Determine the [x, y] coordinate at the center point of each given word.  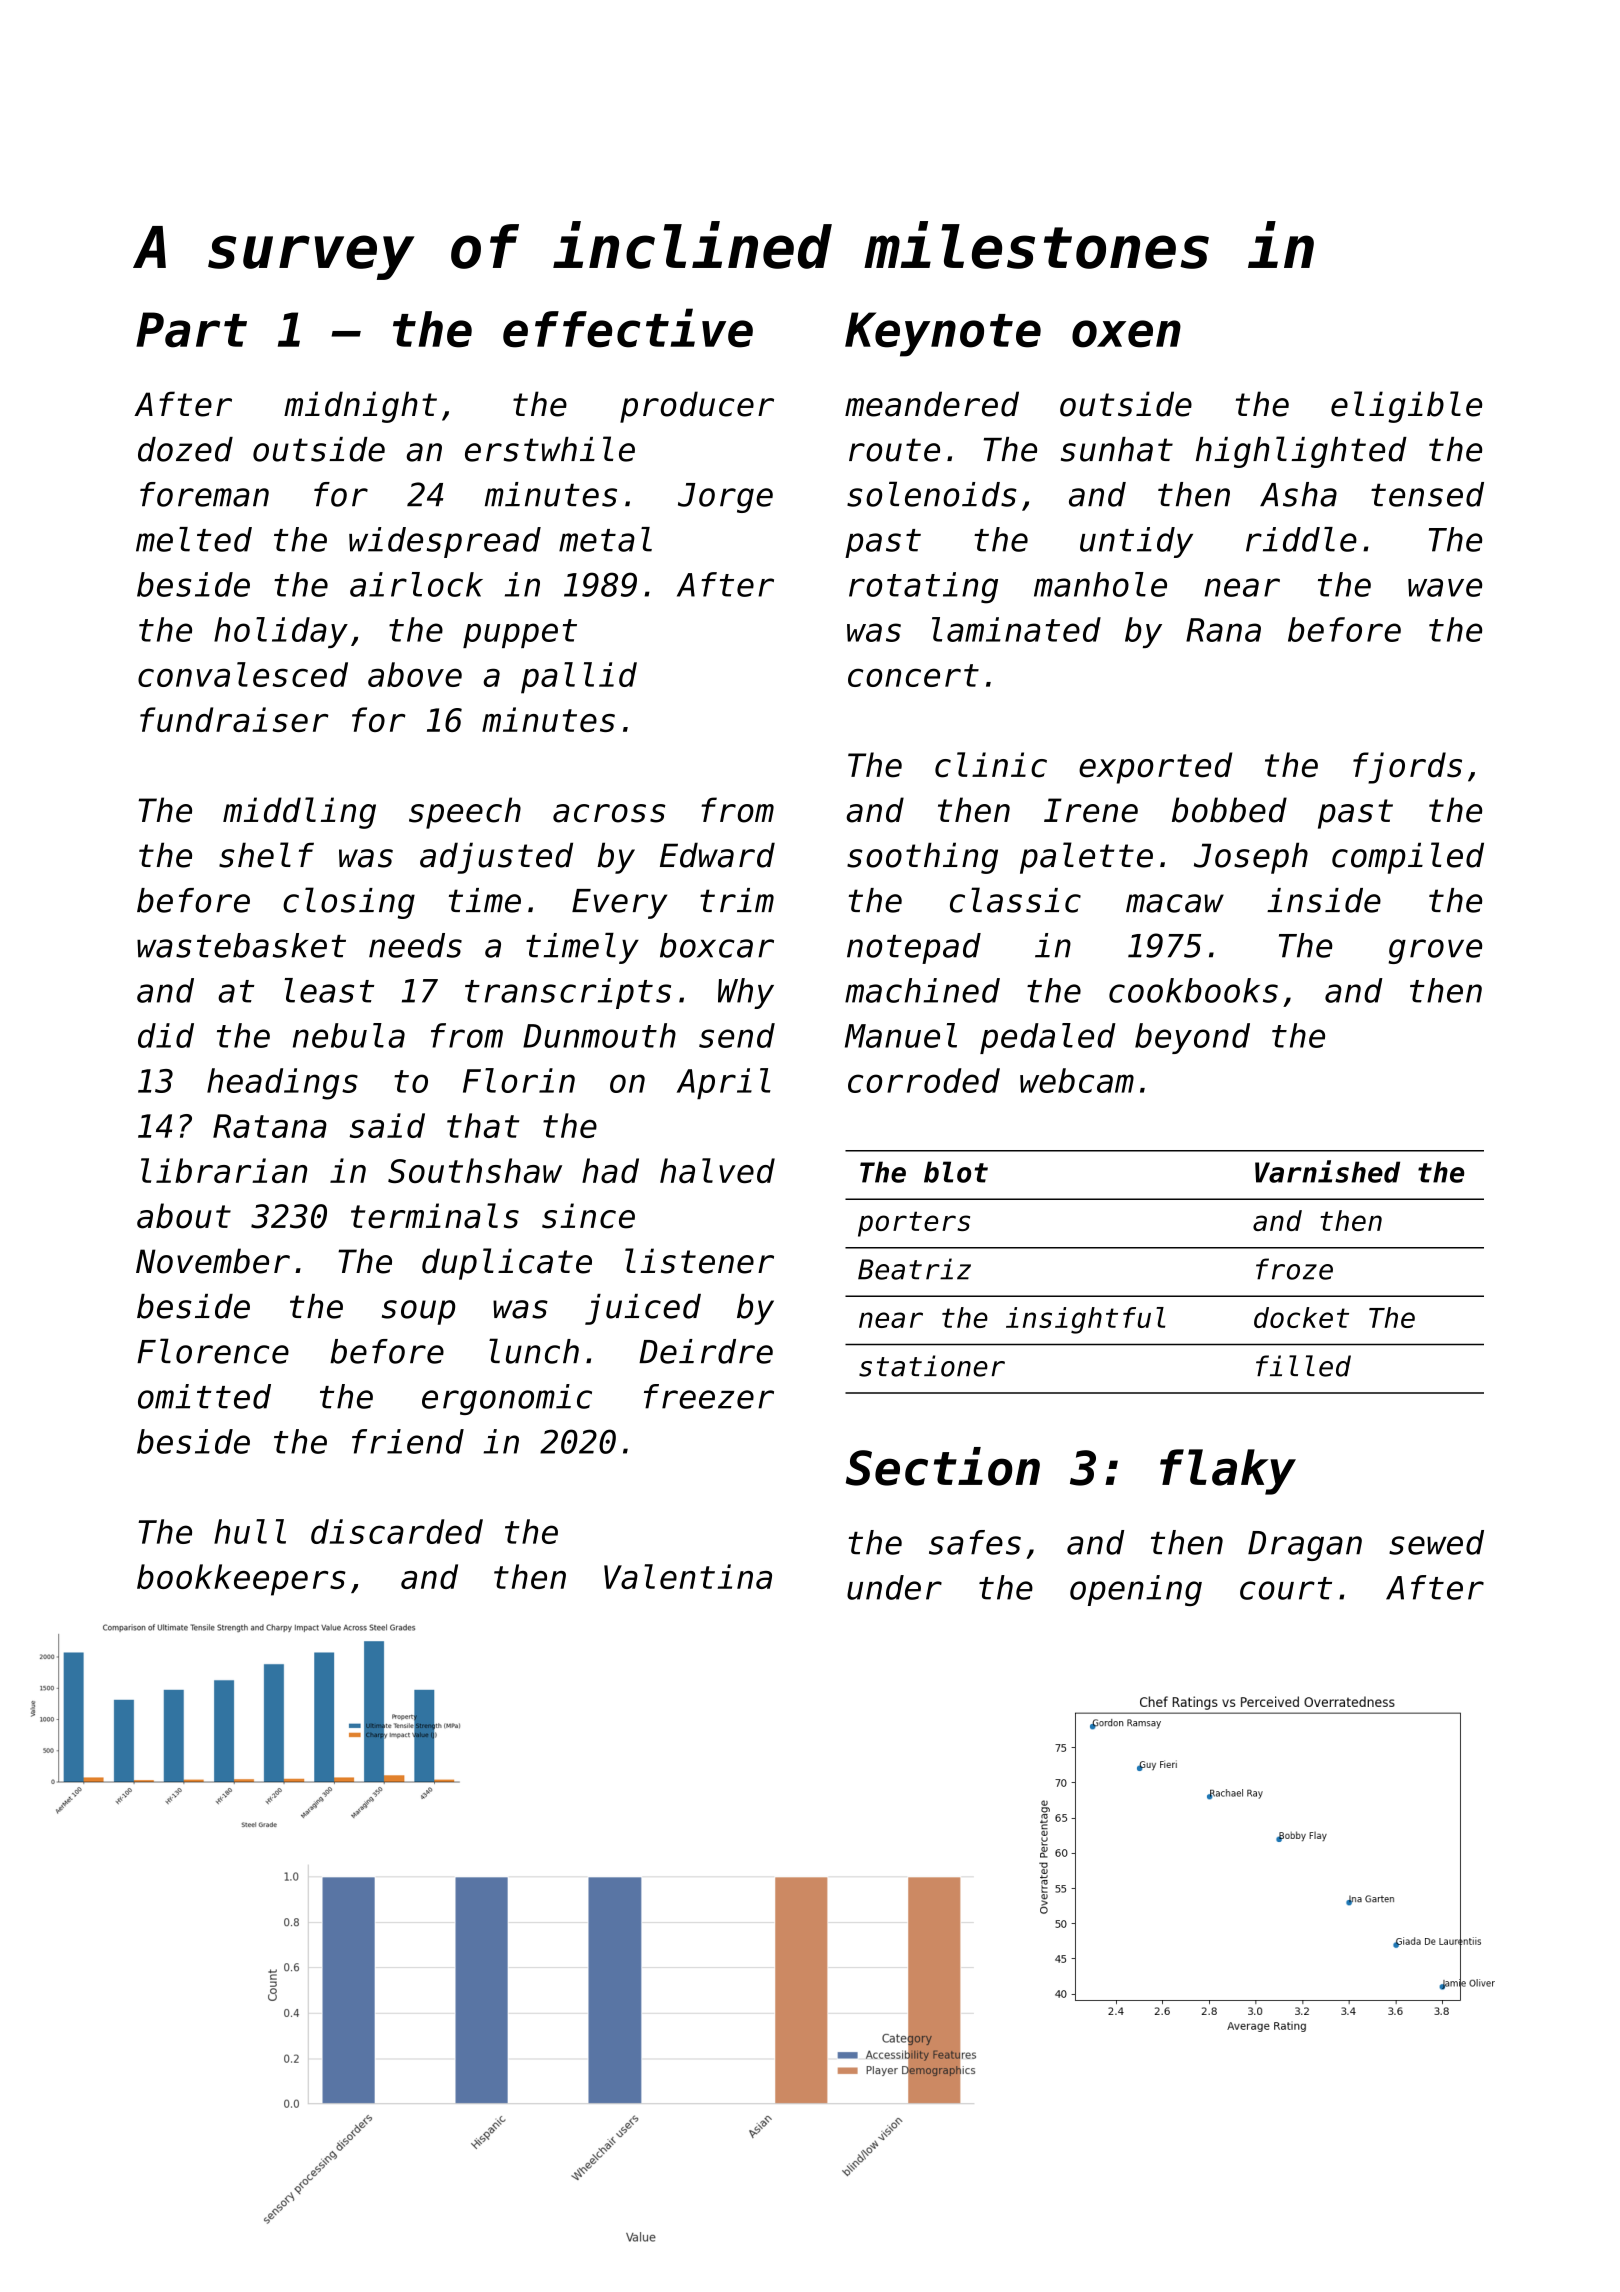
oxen [1126, 334]
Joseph [1251, 858]
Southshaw [475, 1170]
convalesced [243, 674]
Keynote [943, 334]
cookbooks [1193, 990]
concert [913, 675]
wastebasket [241, 945]
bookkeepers [241, 1580]
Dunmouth [599, 1035]
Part [191, 330]
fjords [1407, 768]
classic [1015, 900]
